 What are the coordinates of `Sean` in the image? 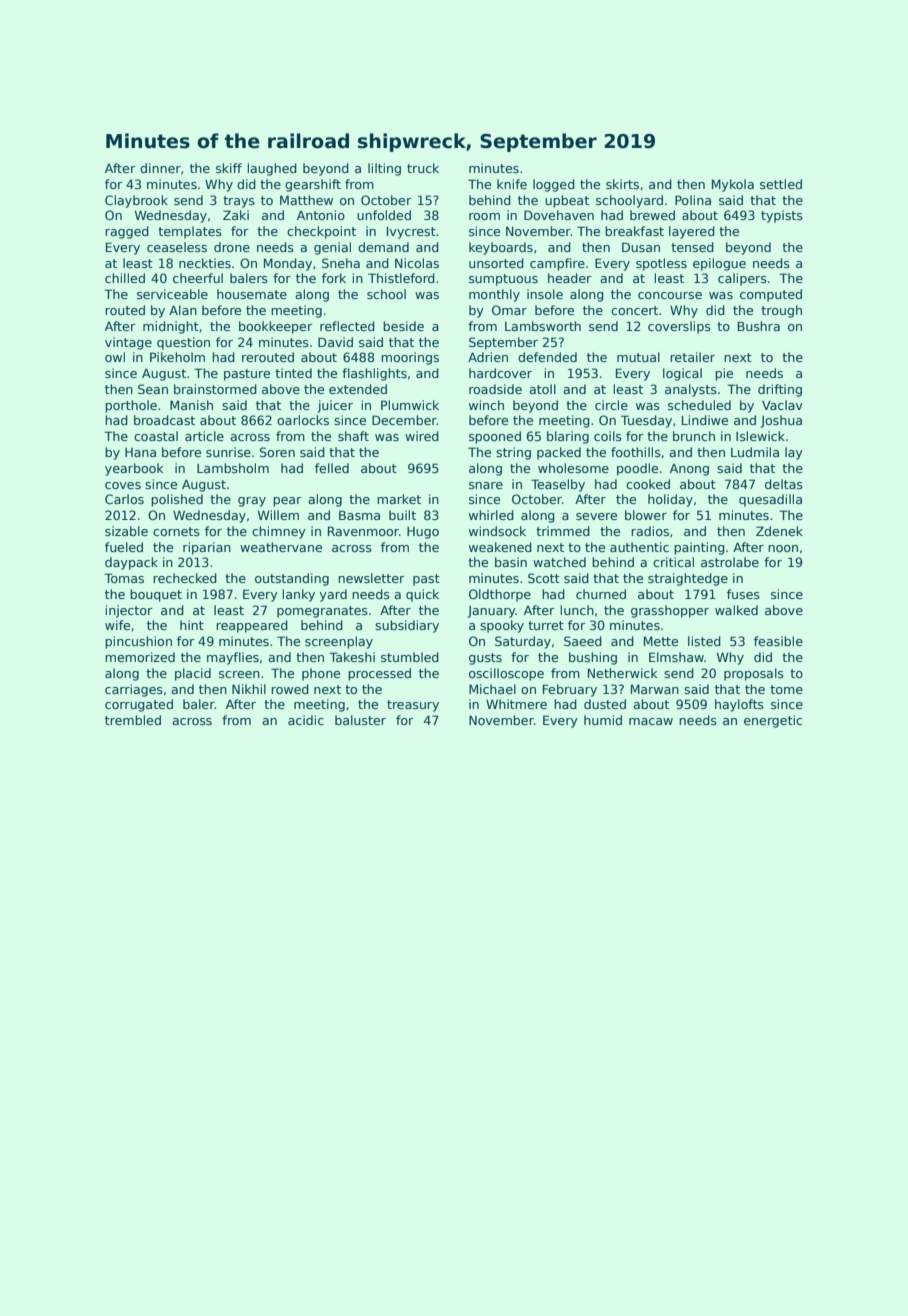 It's located at (153, 389).
